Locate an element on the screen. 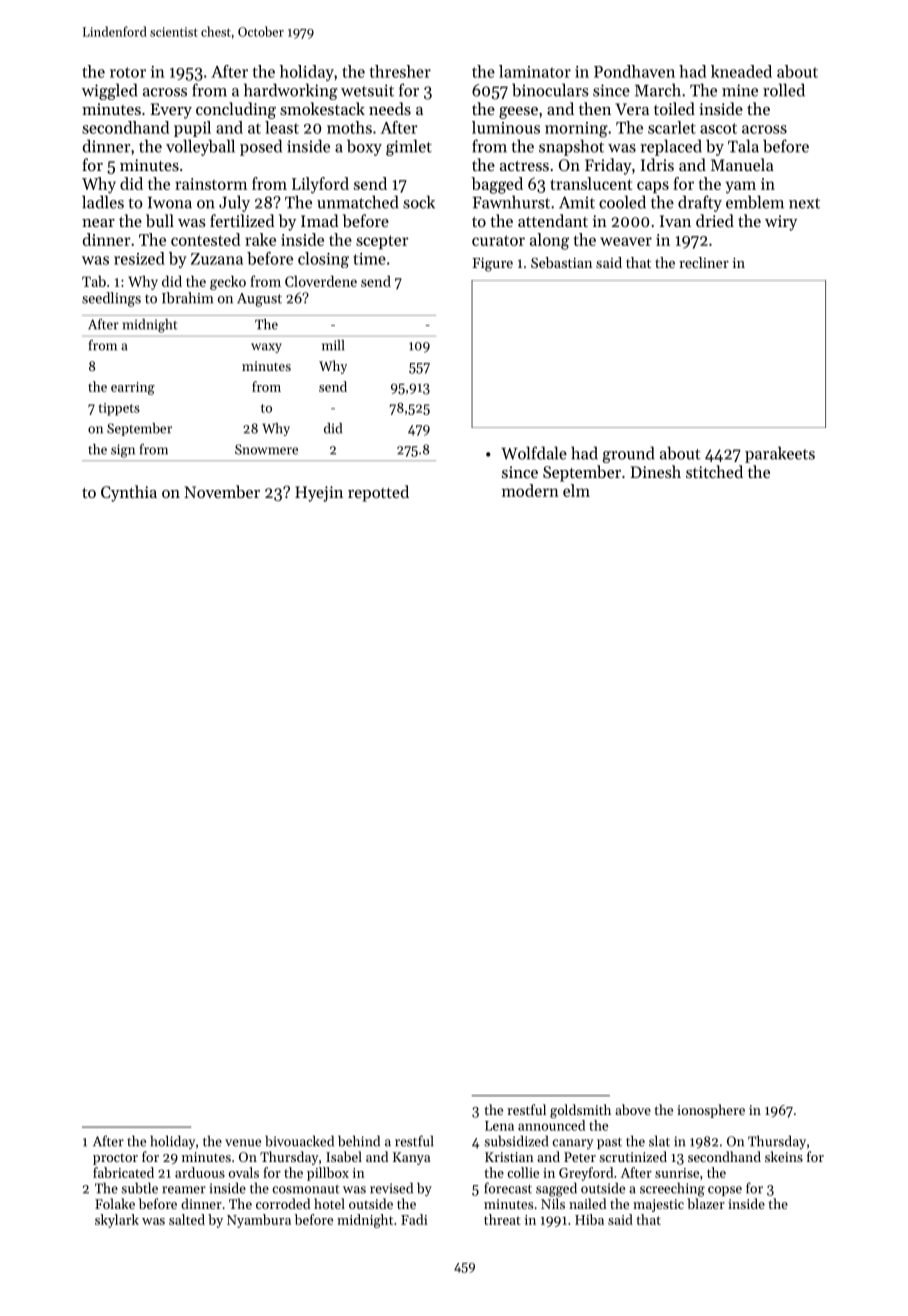  Cynthia is located at coordinates (129, 493).
